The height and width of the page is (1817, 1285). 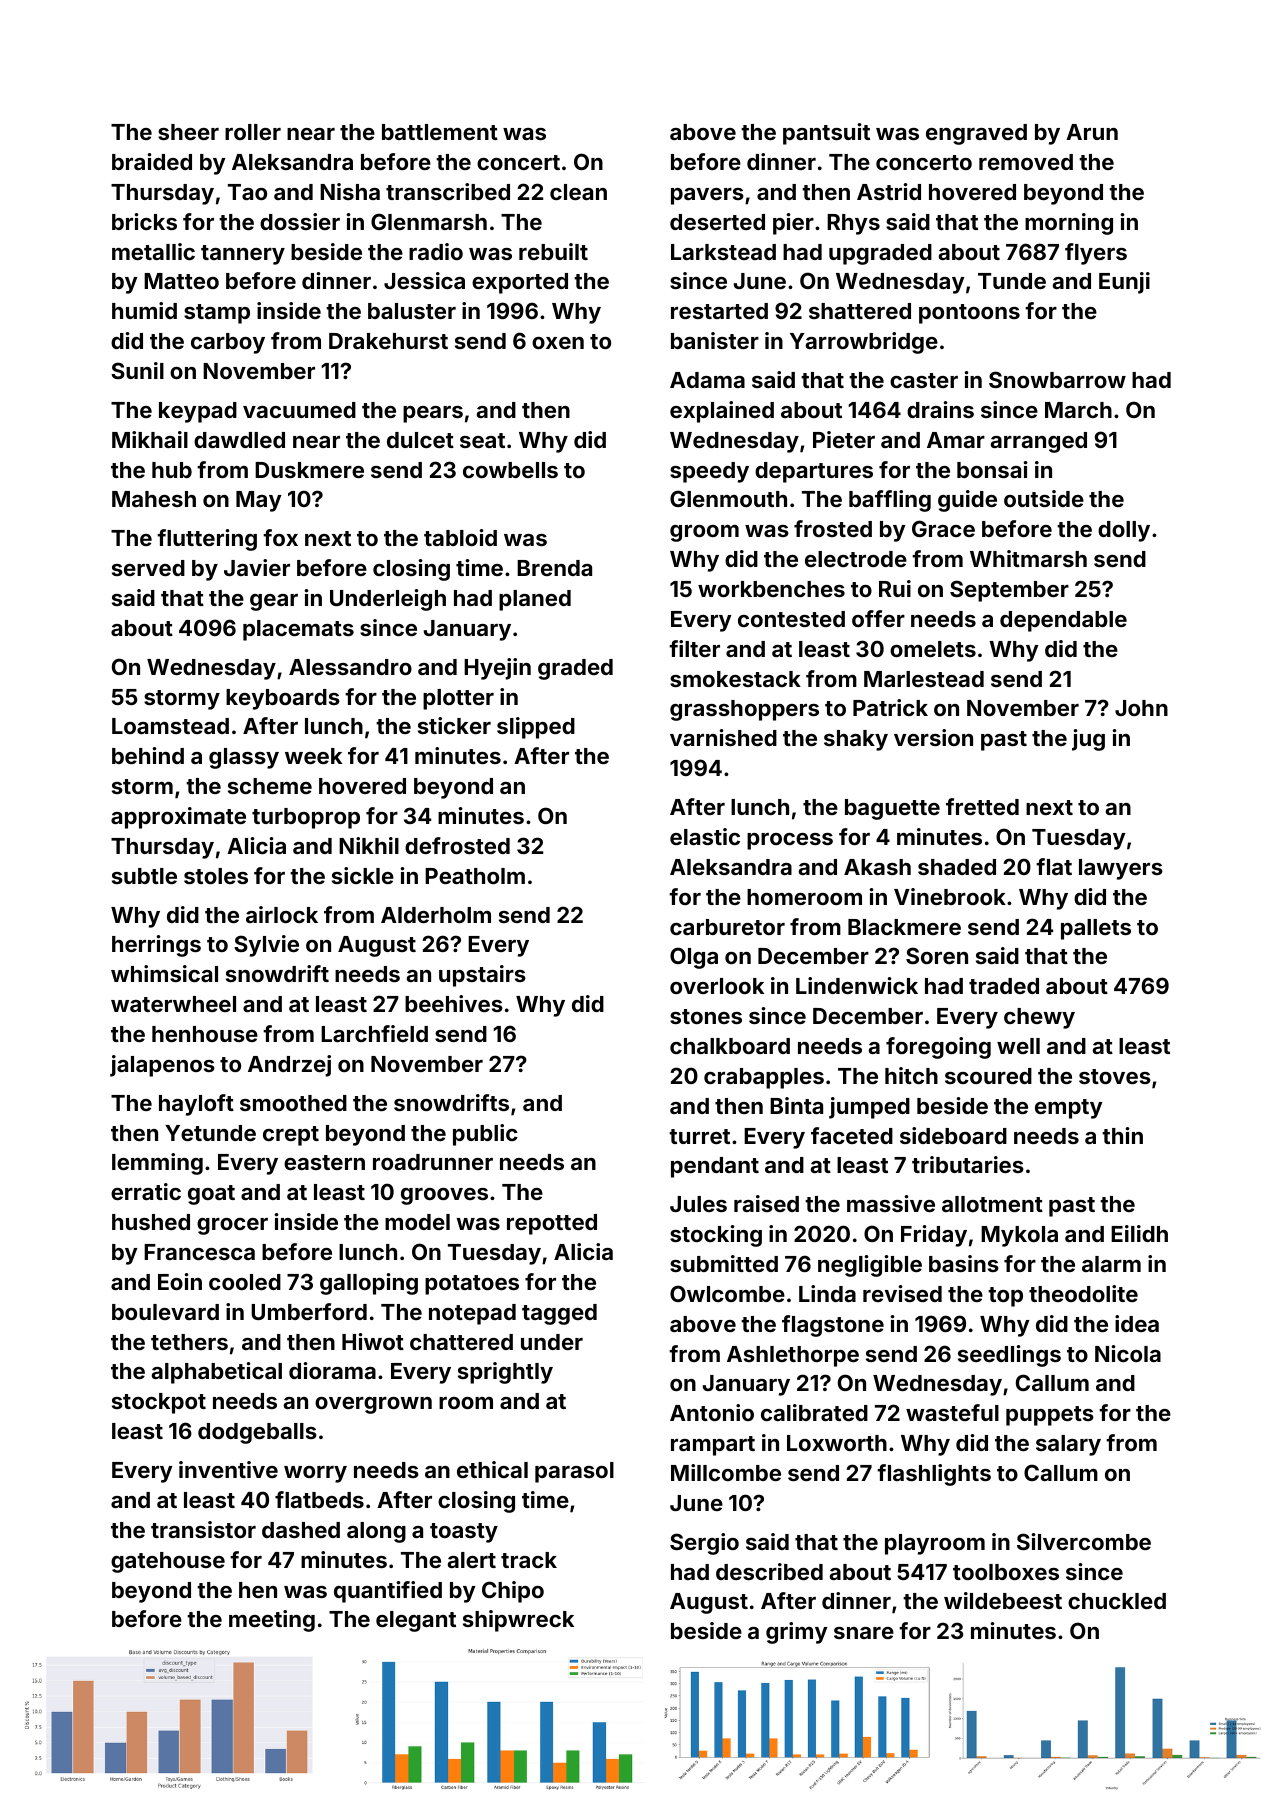 What do you see at coordinates (154, 499) in the page?
I see `Mahesh` at bounding box center [154, 499].
